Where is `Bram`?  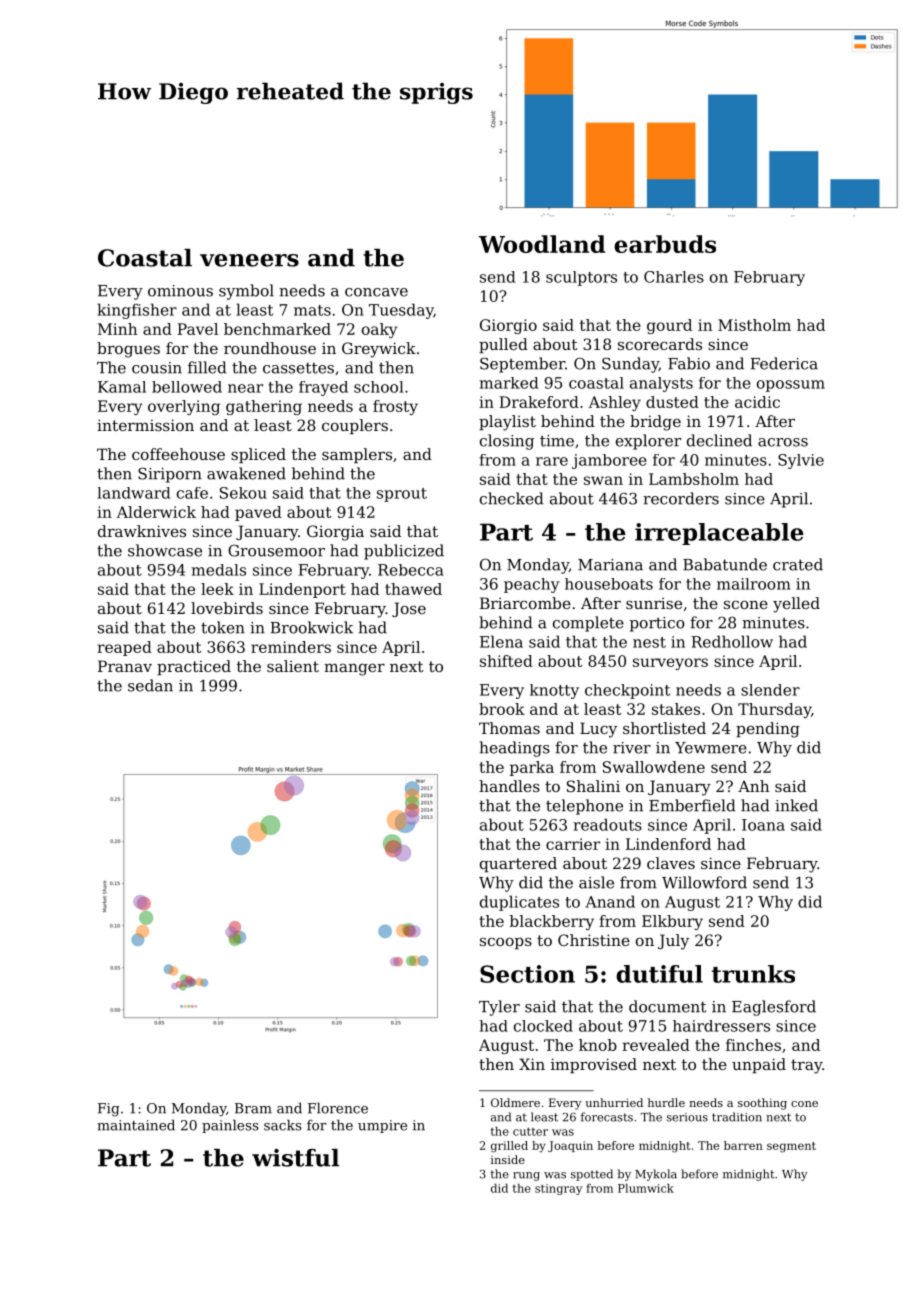
Bram is located at coordinates (253, 1108).
